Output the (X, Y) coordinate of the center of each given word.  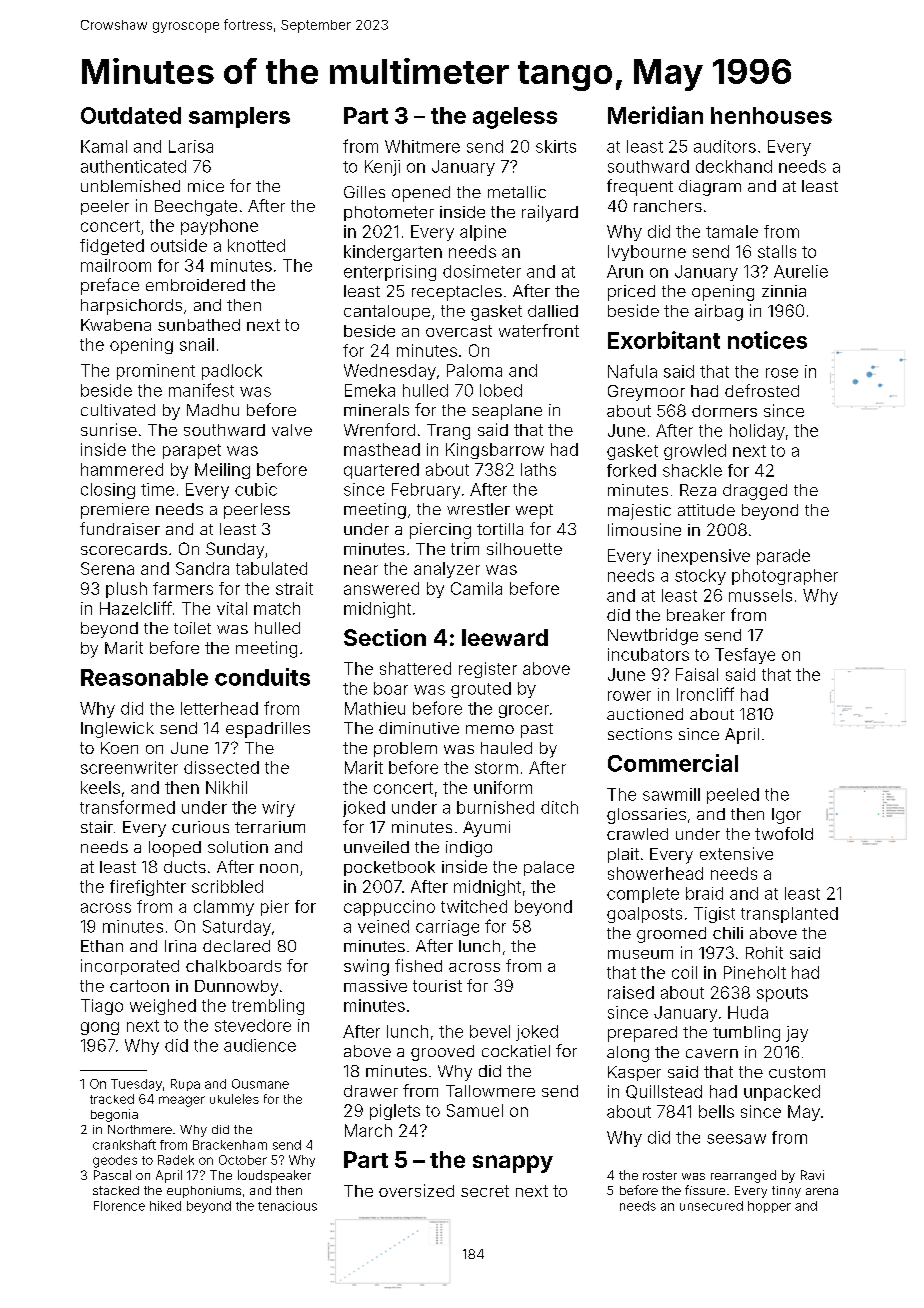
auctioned (645, 714)
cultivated (118, 410)
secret (485, 1191)
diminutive (419, 728)
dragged (755, 492)
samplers (239, 117)
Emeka (370, 390)
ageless (515, 118)
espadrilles (268, 730)
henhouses (771, 115)
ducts (185, 867)
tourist (437, 986)
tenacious (287, 1206)
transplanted (789, 915)
